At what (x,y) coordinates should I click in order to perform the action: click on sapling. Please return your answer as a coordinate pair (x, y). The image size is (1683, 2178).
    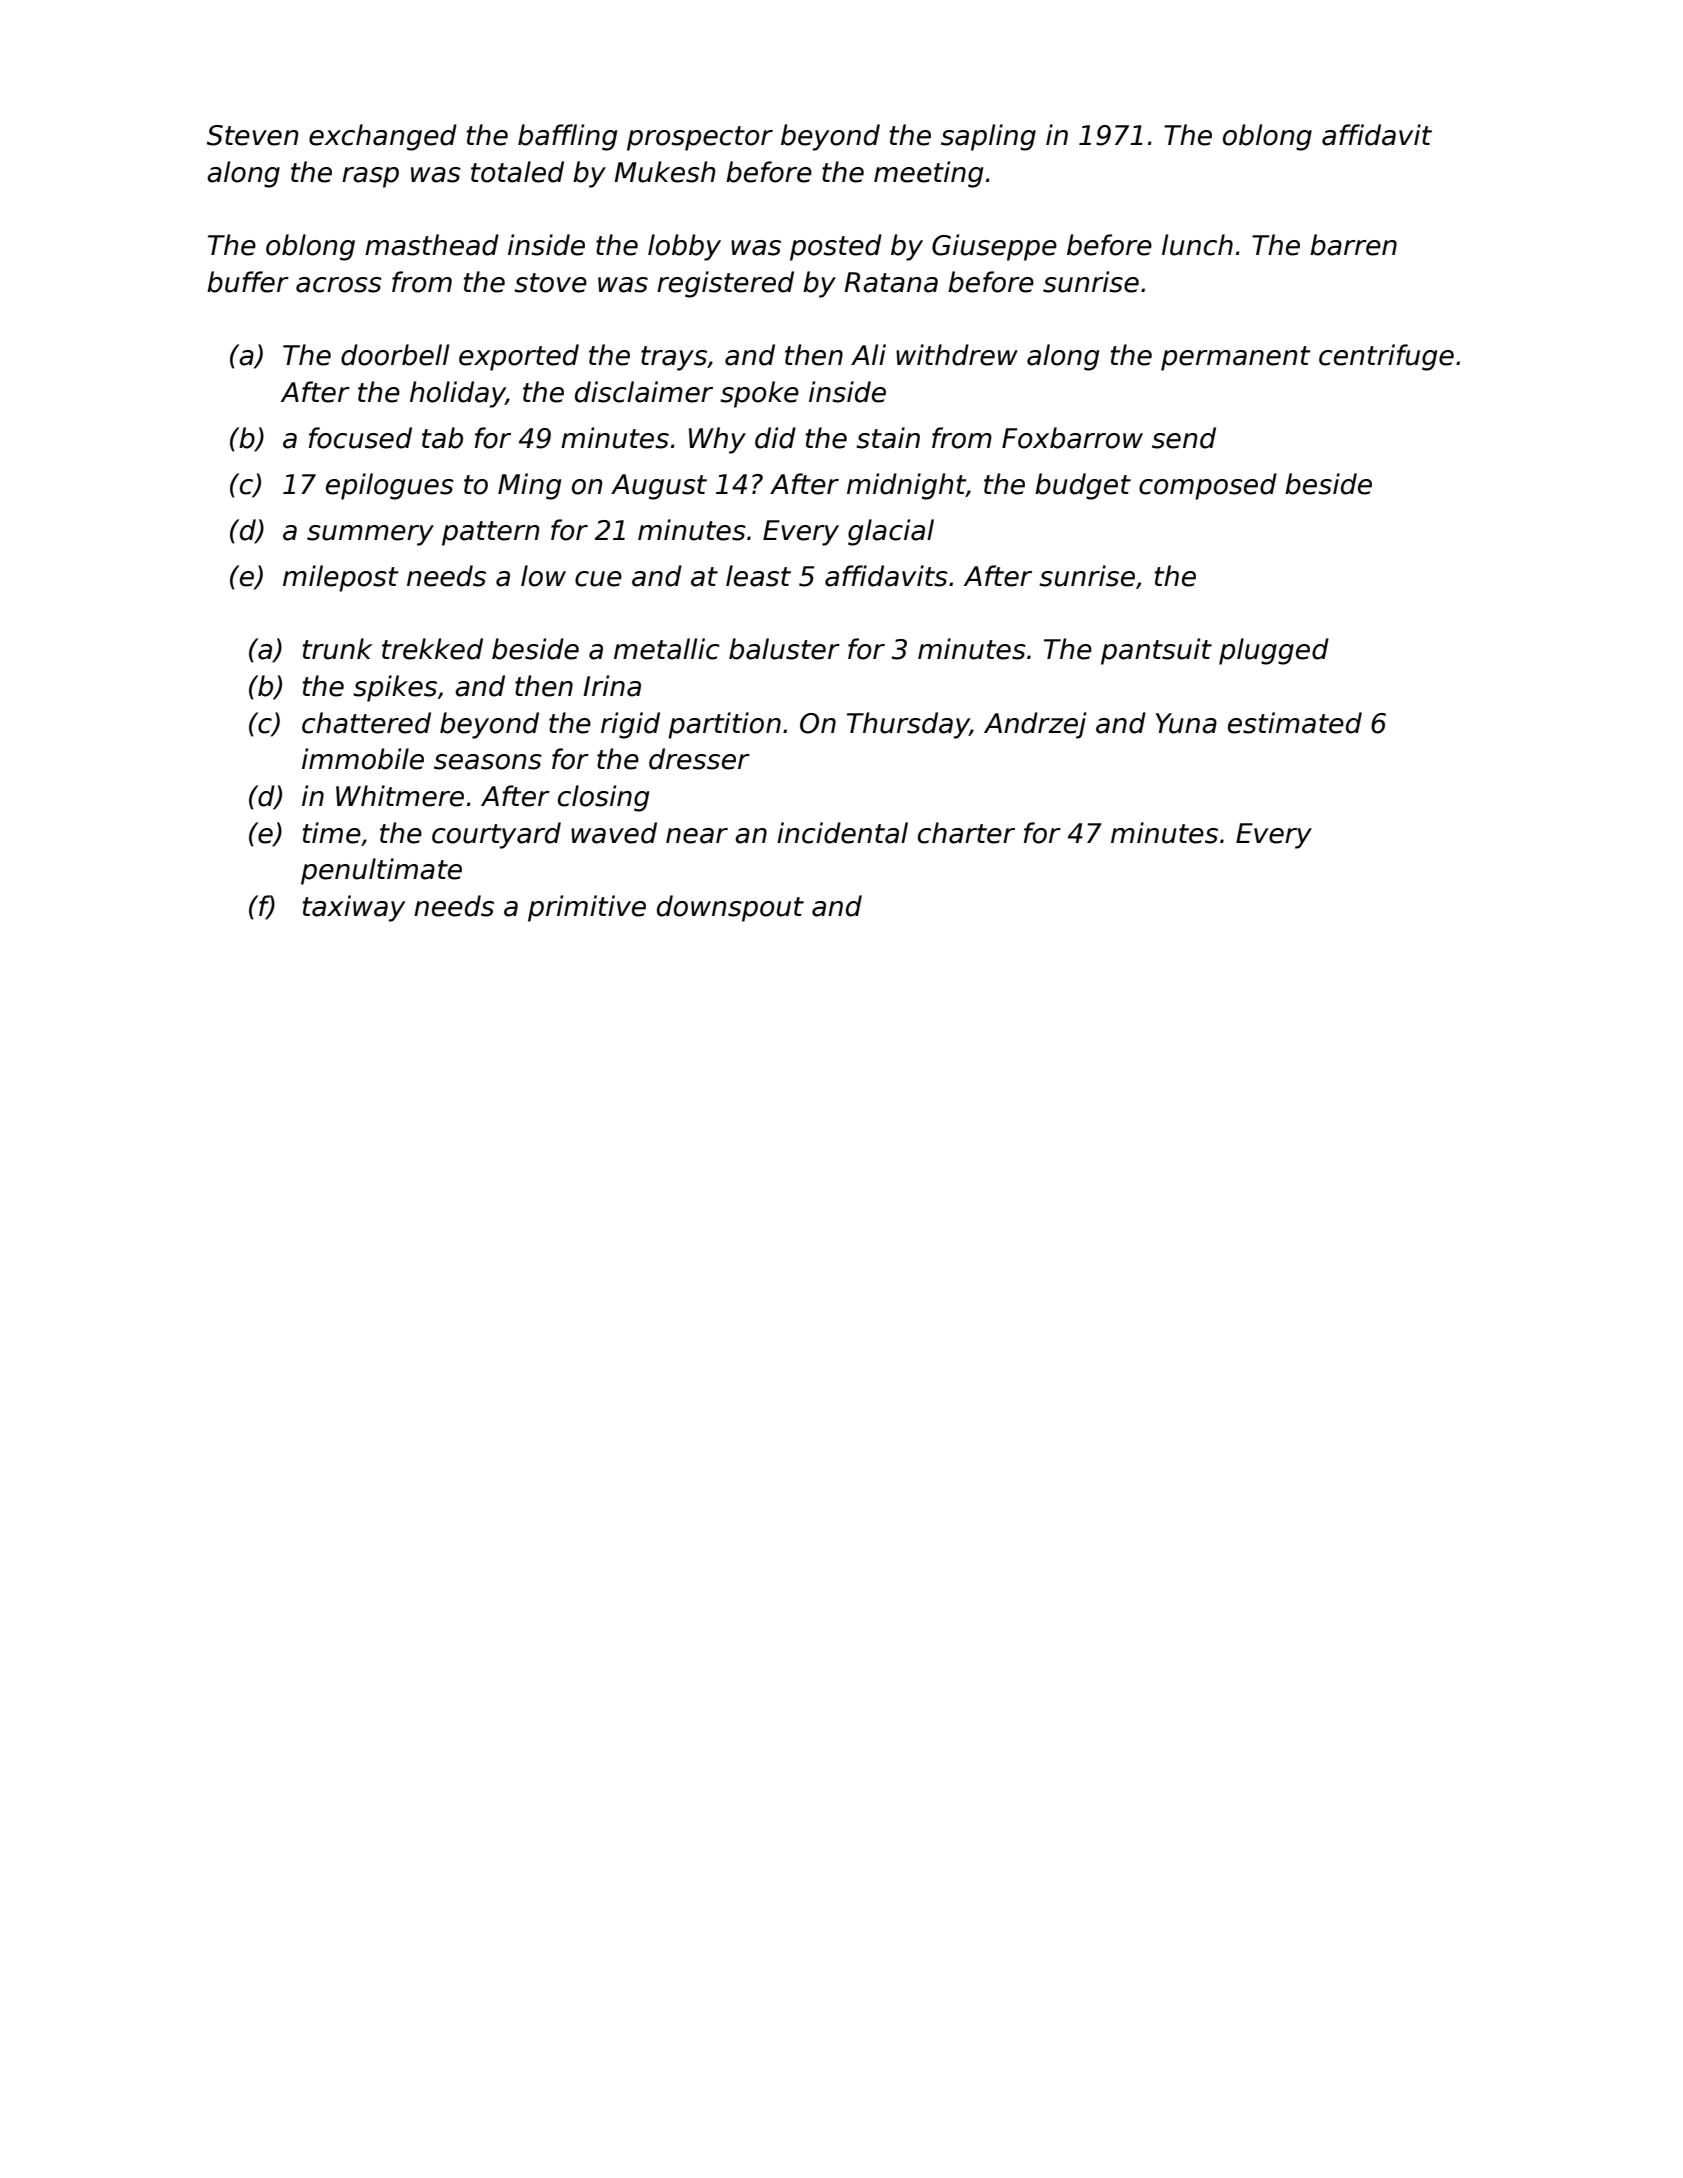
    Looking at the image, I should click on (988, 137).
